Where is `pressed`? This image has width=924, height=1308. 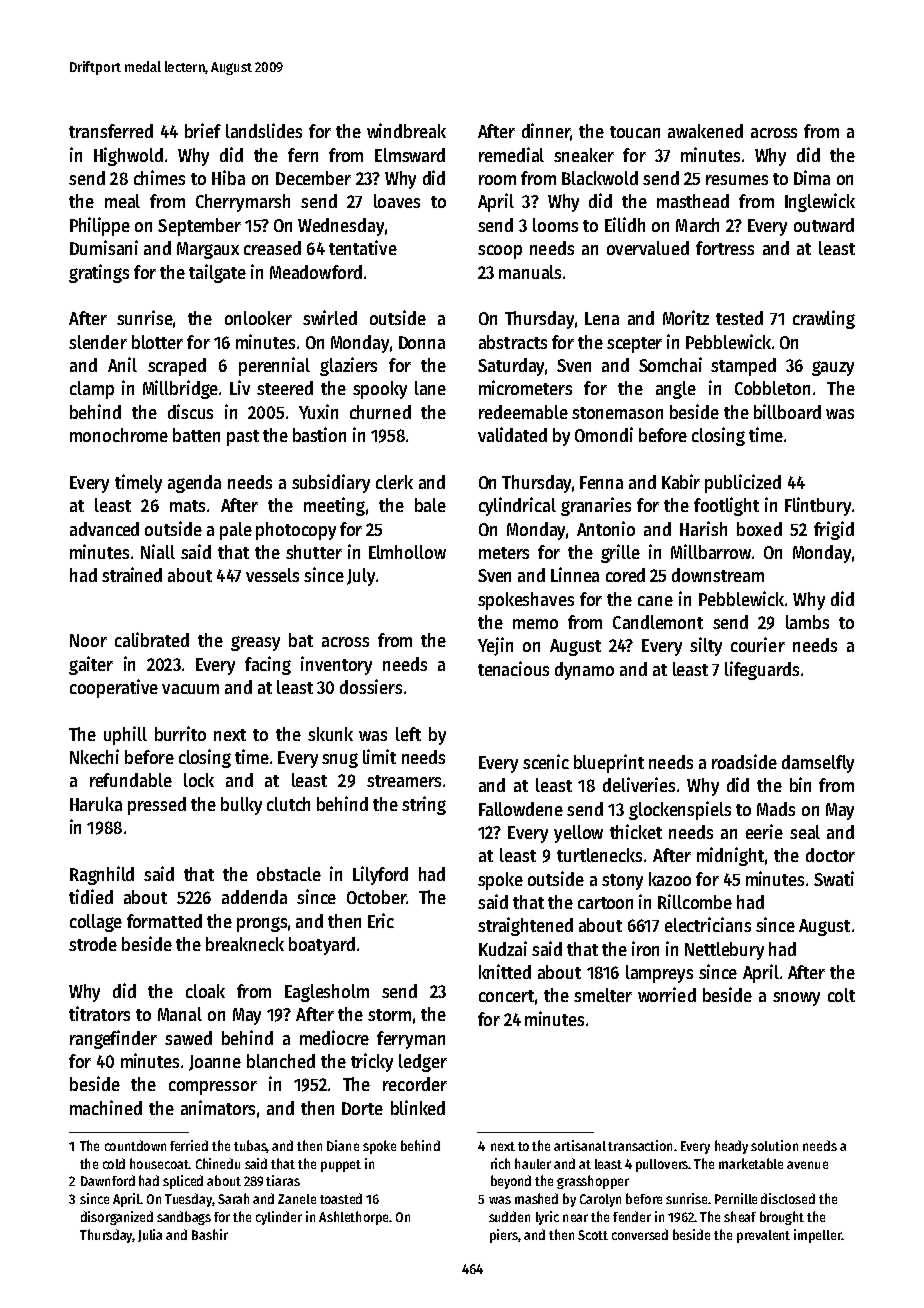
pressed is located at coordinates (157, 806).
